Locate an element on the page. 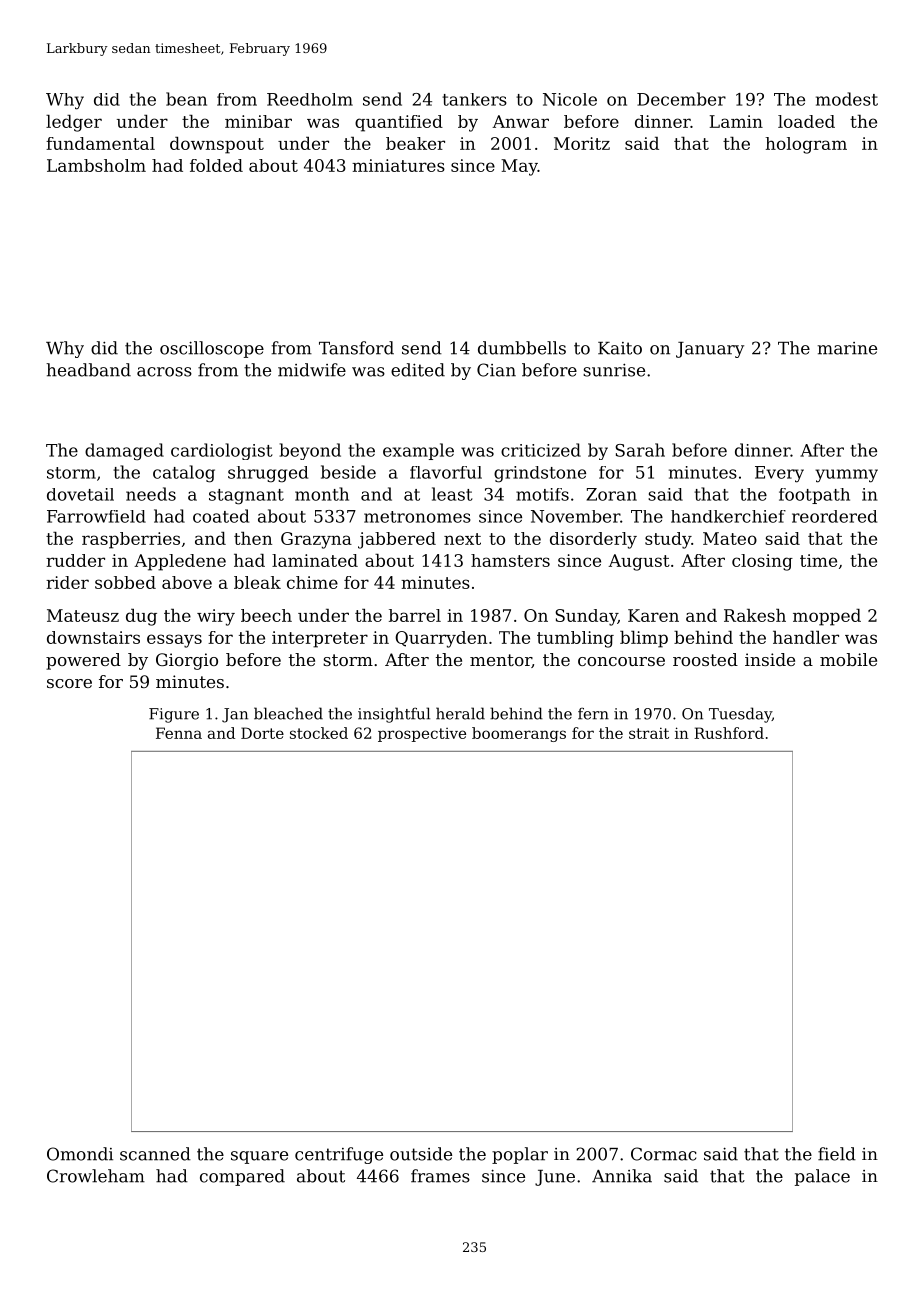 This document has height=1308, width=924. oscilloscope is located at coordinates (212, 349).
